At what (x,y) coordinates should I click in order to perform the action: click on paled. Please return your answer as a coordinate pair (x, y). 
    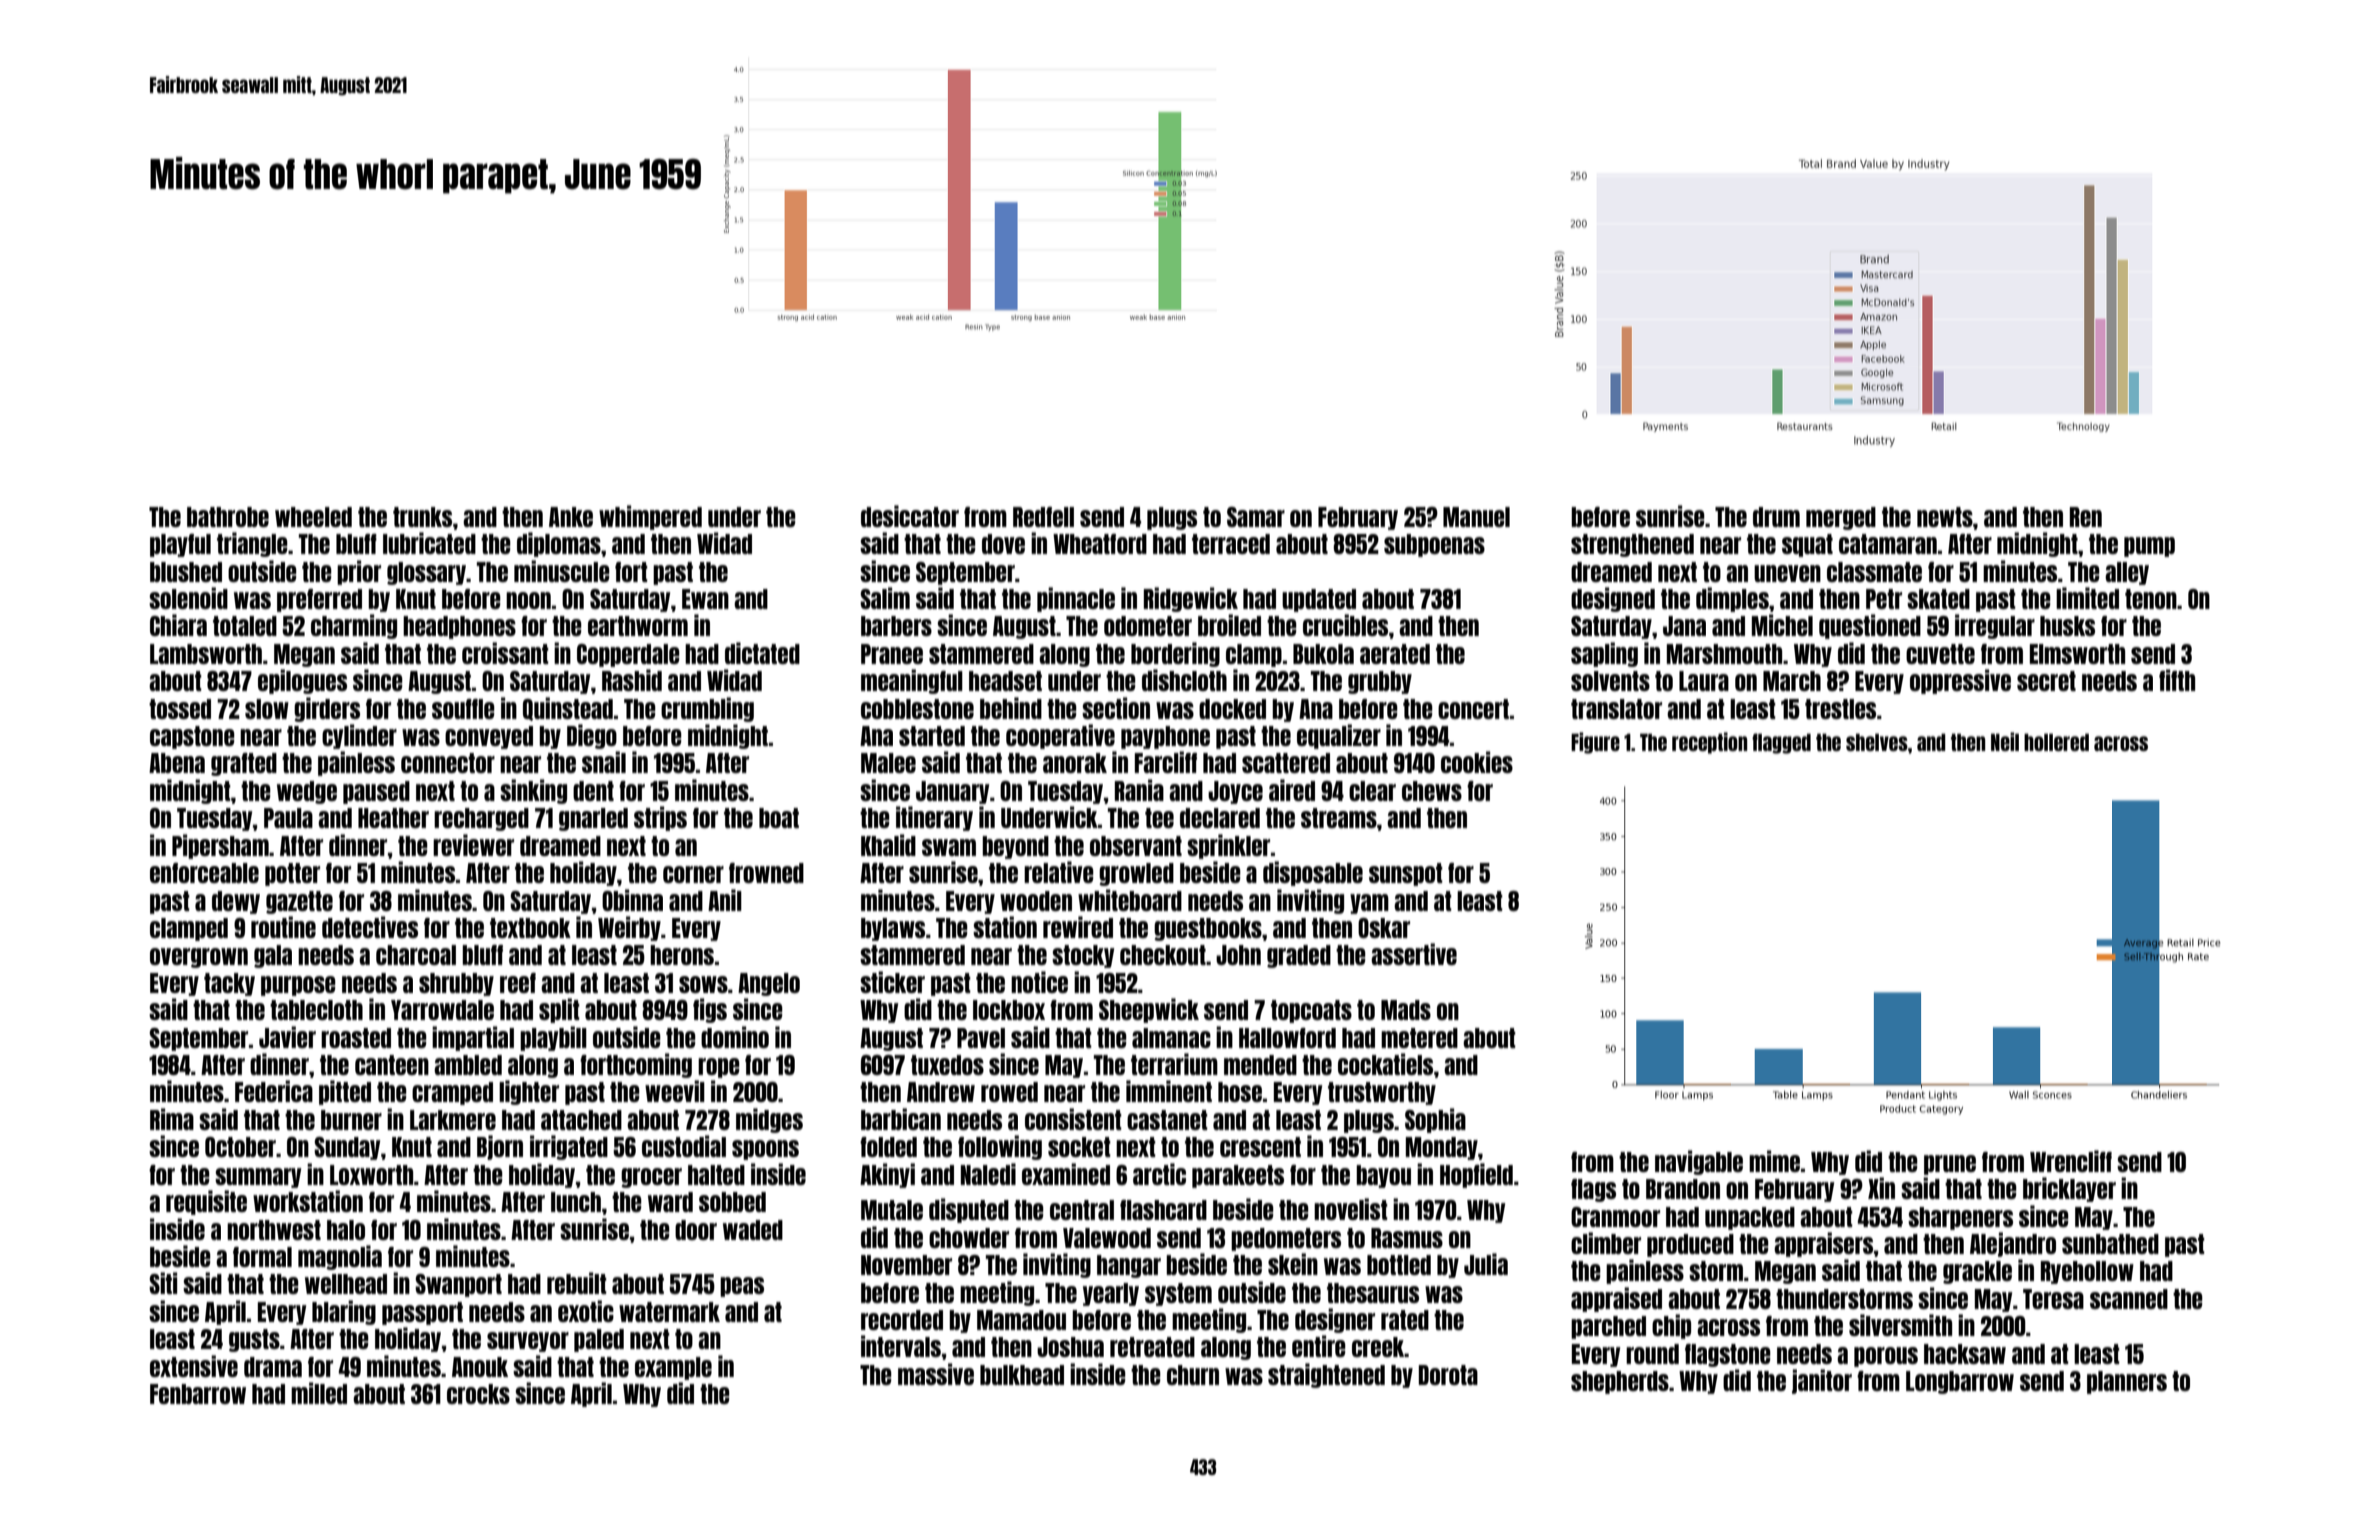
    Looking at the image, I should click on (599, 1340).
